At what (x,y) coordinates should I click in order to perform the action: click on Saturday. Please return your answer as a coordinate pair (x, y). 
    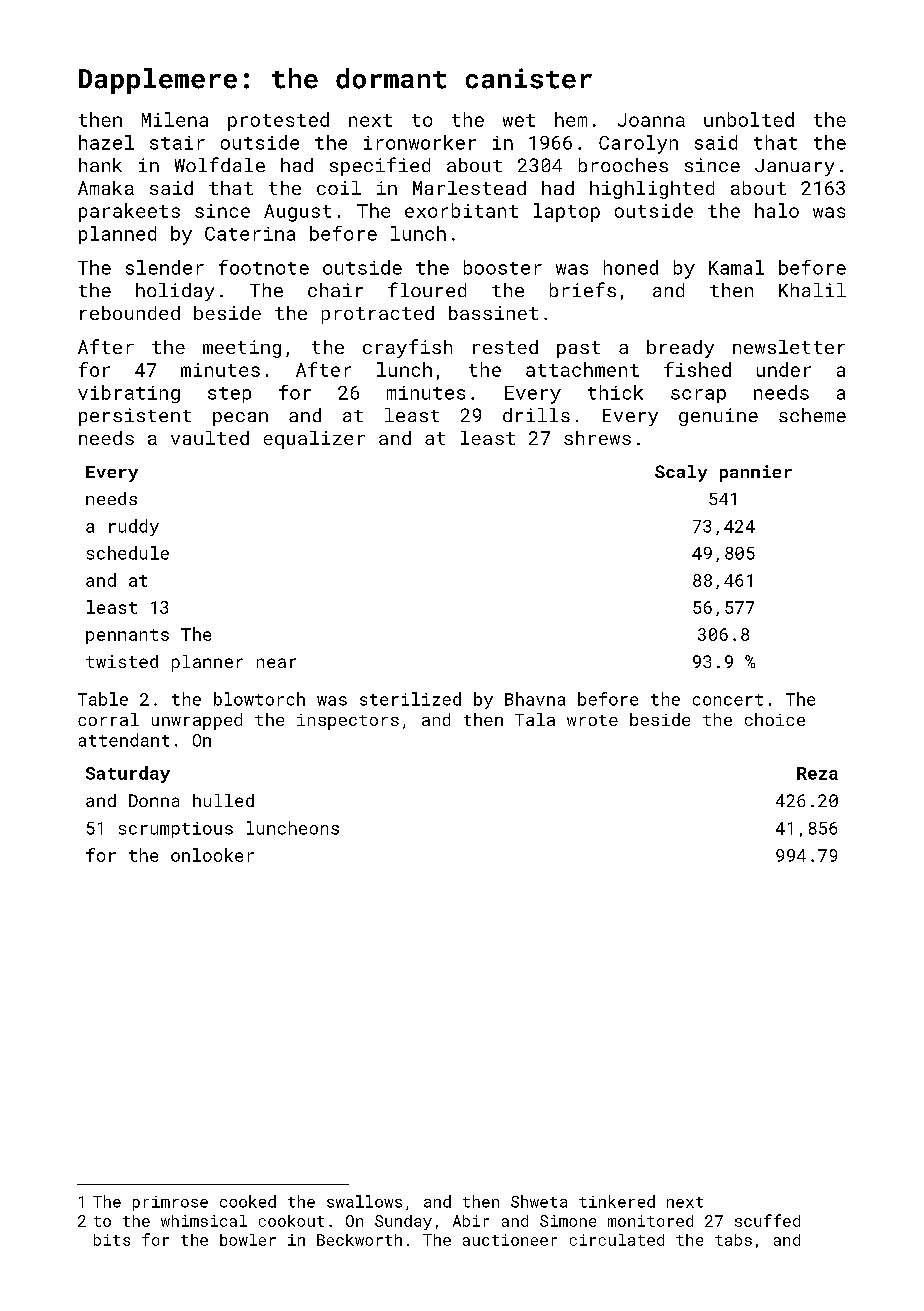
    Looking at the image, I should click on (128, 774).
